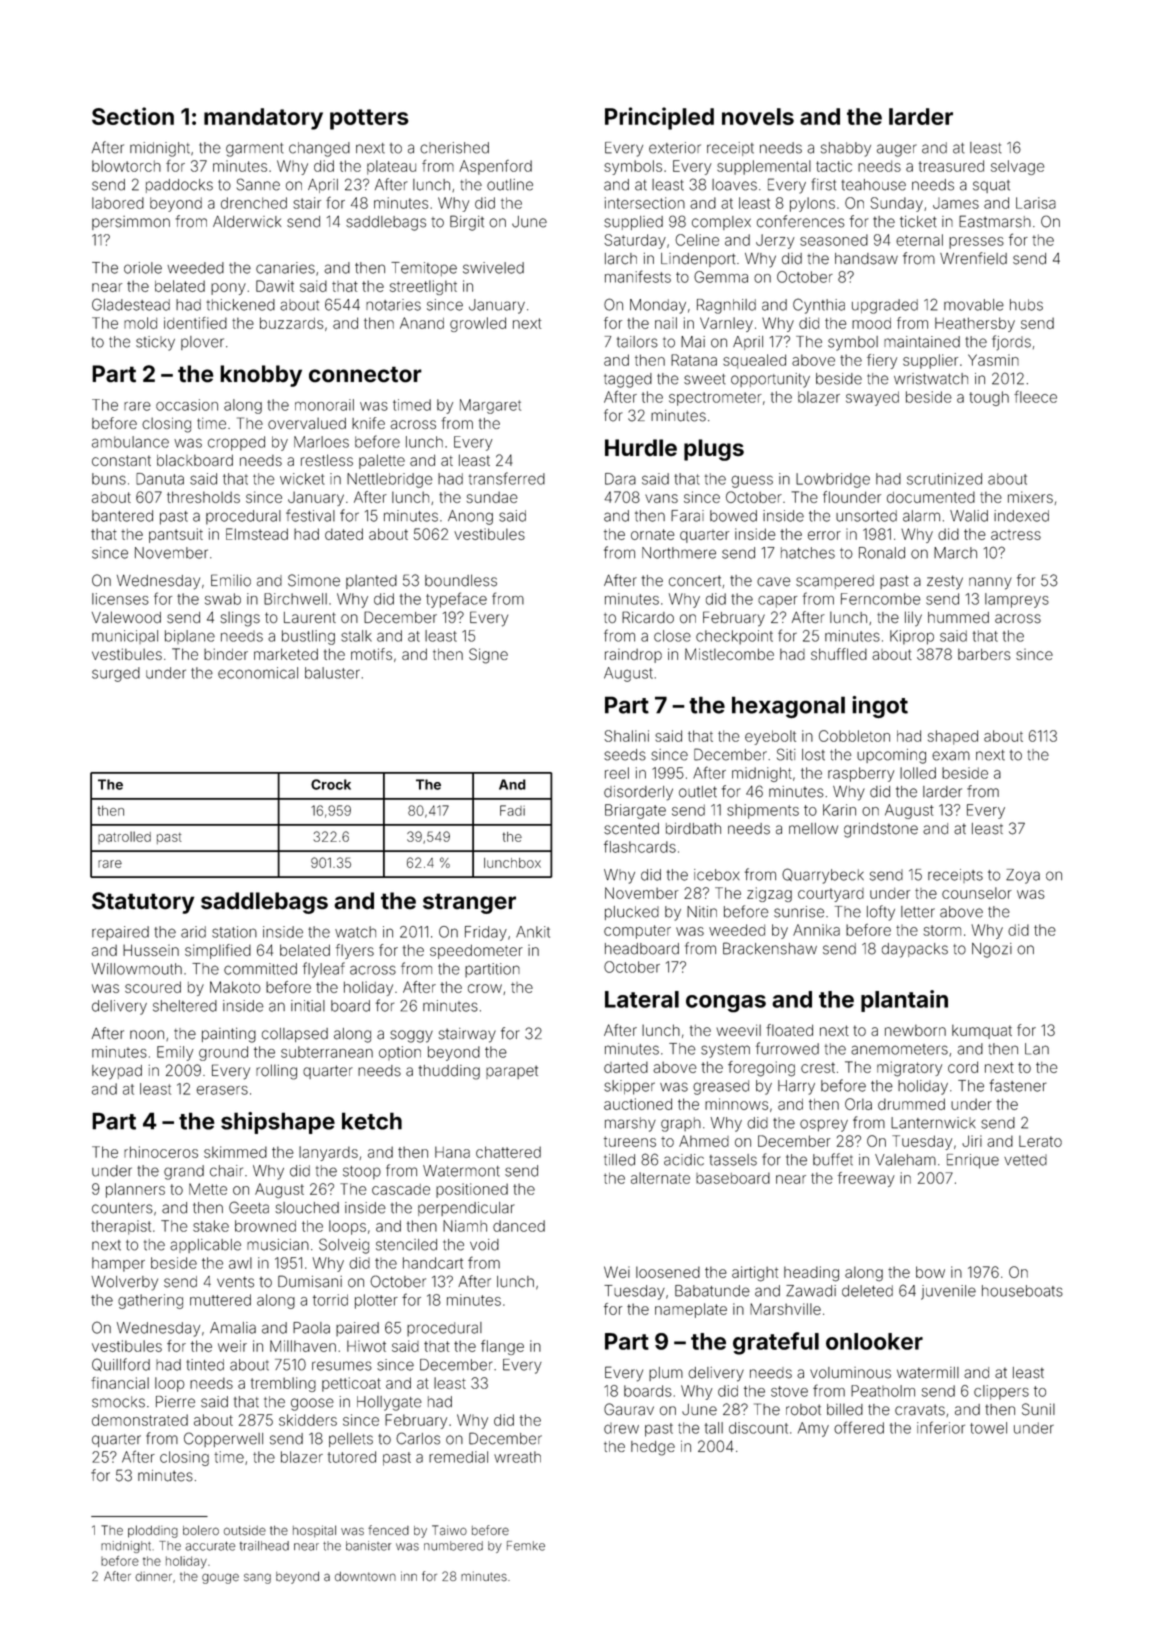 The width and height of the screenshot is (1155, 1634). I want to click on towel, so click(988, 1428).
